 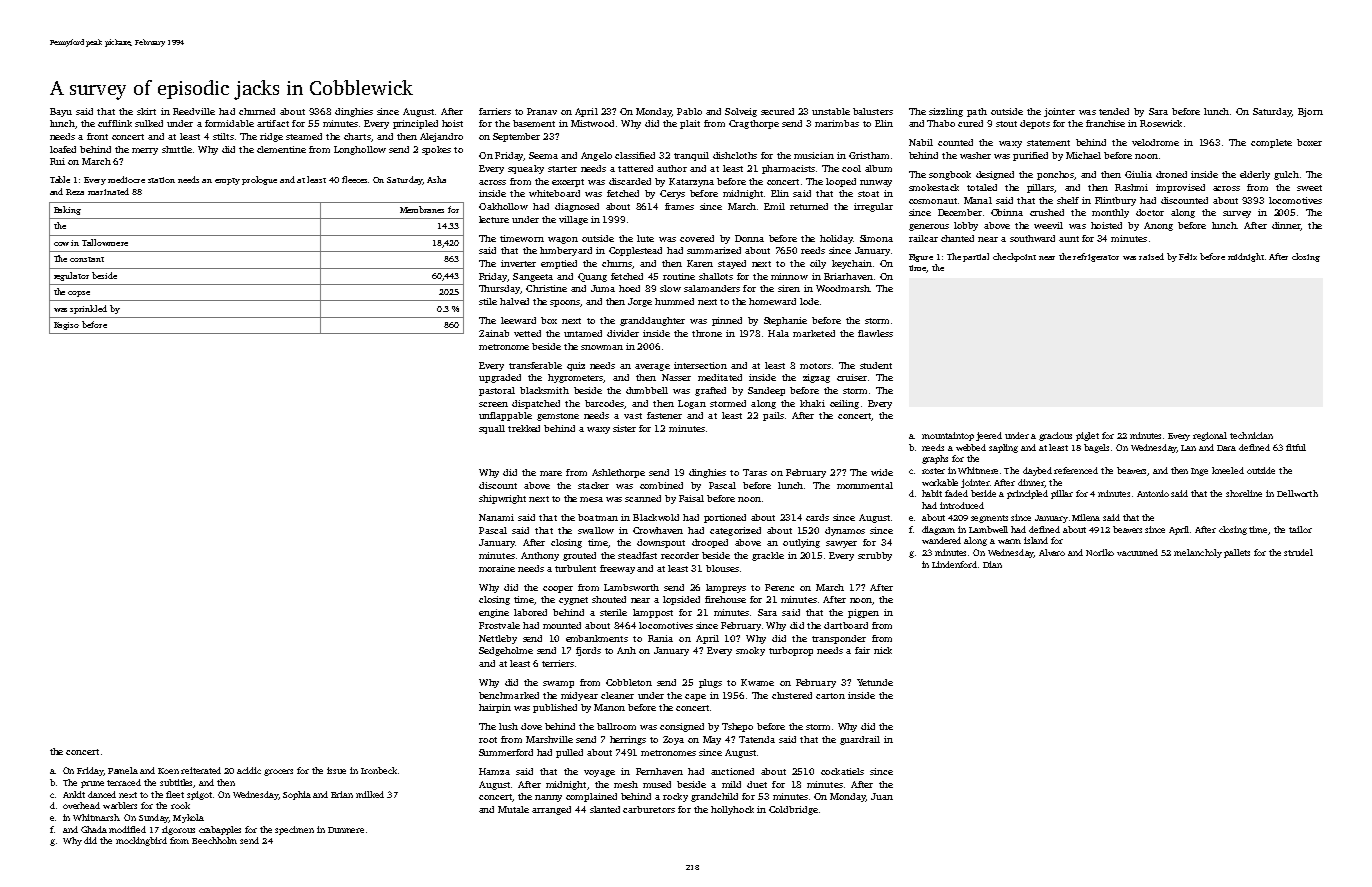 What do you see at coordinates (707, 333) in the screenshot?
I see `throne` at bounding box center [707, 333].
